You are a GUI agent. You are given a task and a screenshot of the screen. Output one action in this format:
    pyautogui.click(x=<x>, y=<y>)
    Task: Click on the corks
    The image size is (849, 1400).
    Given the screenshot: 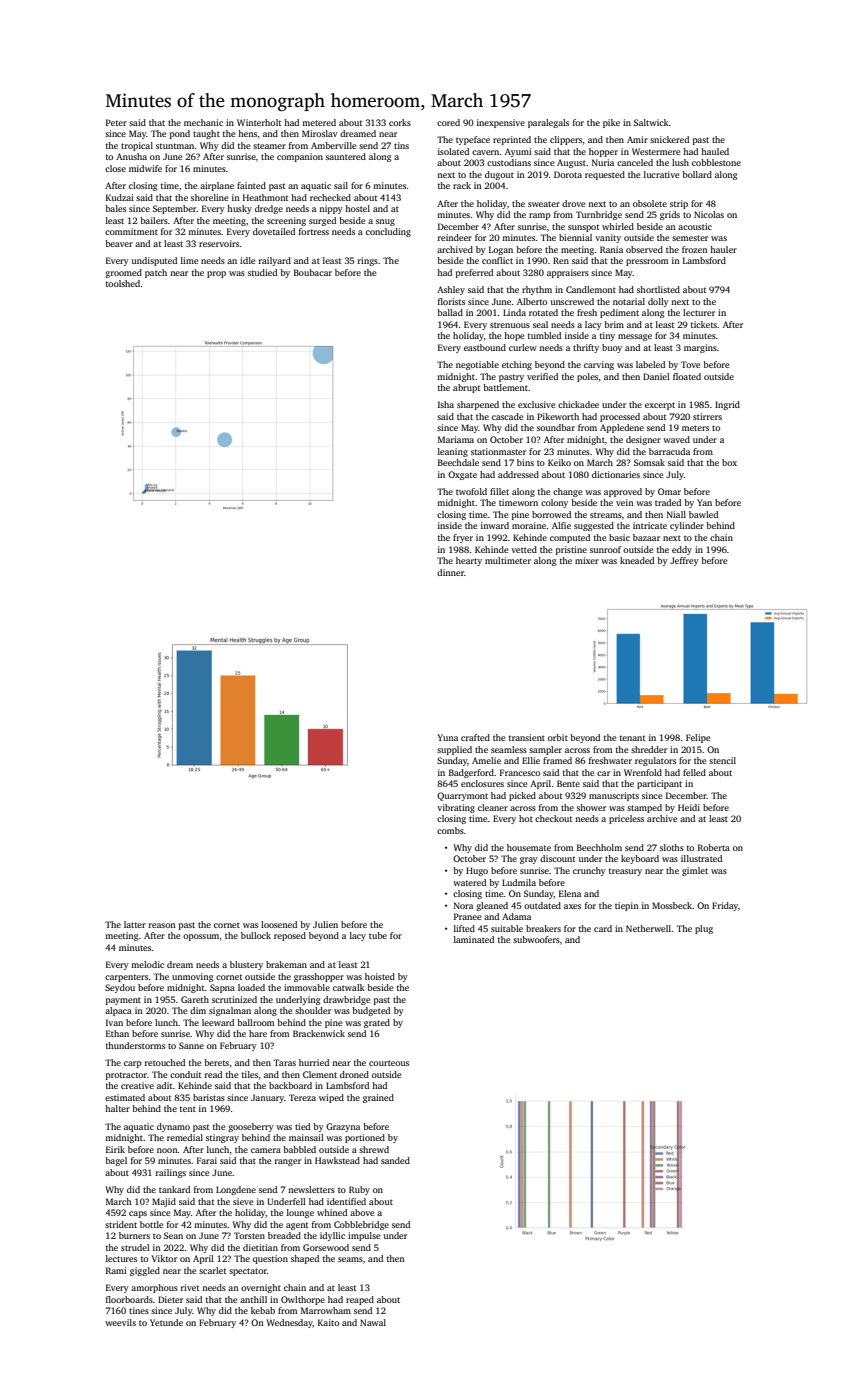 What is the action you would take?
    pyautogui.click(x=400, y=122)
